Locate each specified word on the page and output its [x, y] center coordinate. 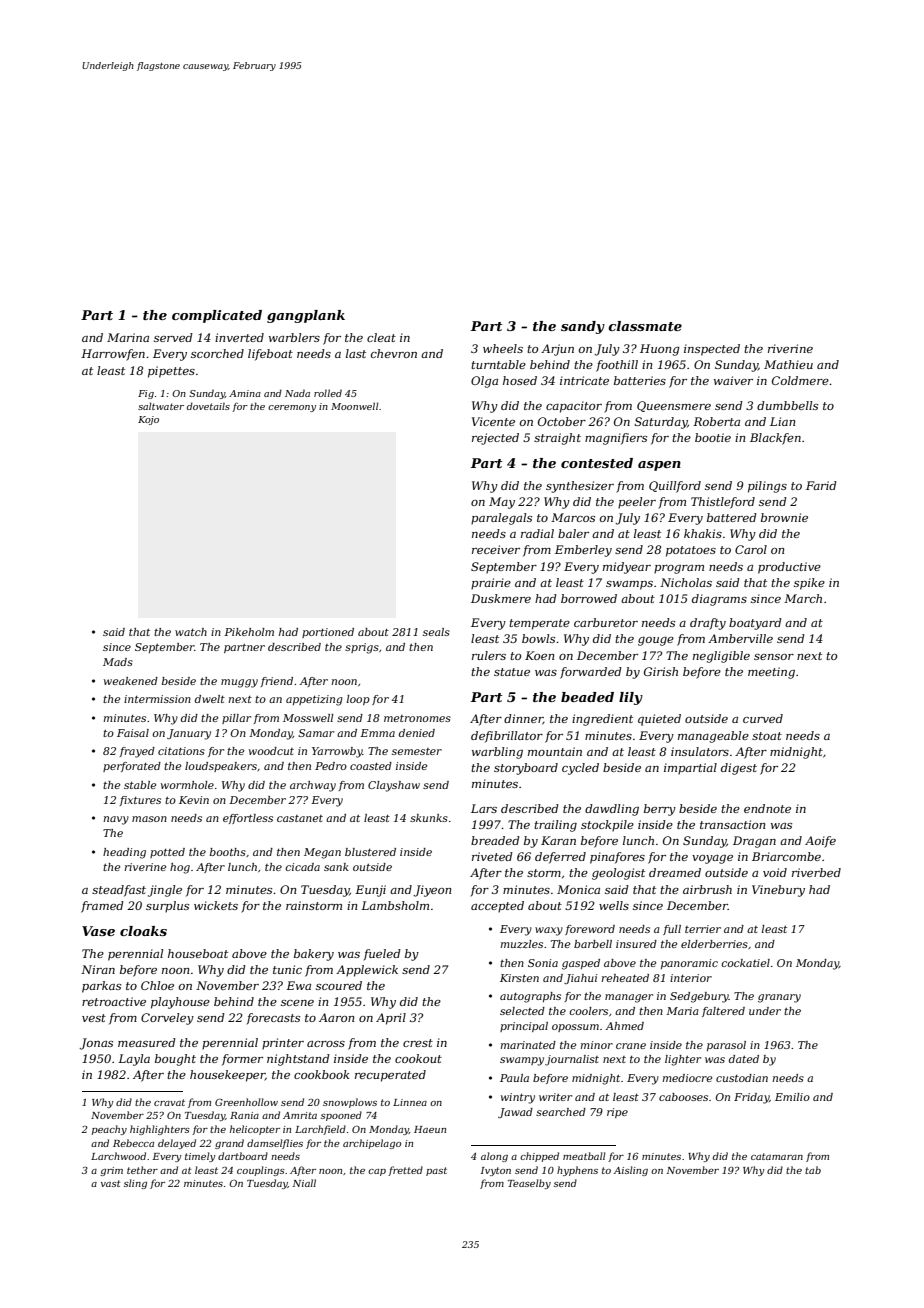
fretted [405, 1171]
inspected [712, 350]
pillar [236, 719]
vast [111, 1183]
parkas [101, 987]
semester [417, 751]
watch [191, 632]
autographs [530, 997]
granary [779, 998]
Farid [821, 485]
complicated [217, 316]
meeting [771, 673]
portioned [328, 633]
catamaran [777, 1156]
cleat [381, 337]
